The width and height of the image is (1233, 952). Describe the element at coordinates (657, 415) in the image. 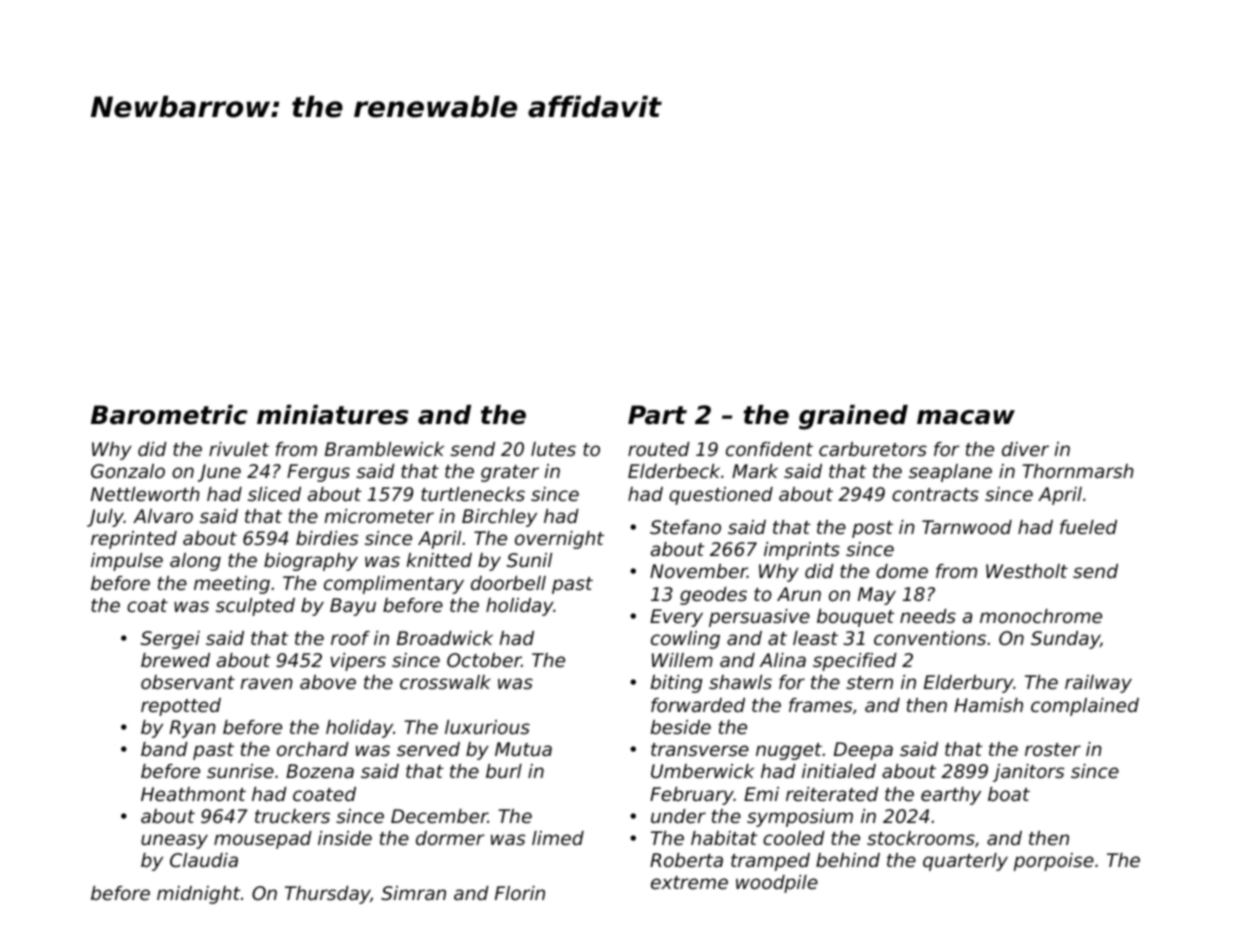

I see `Part` at that location.
